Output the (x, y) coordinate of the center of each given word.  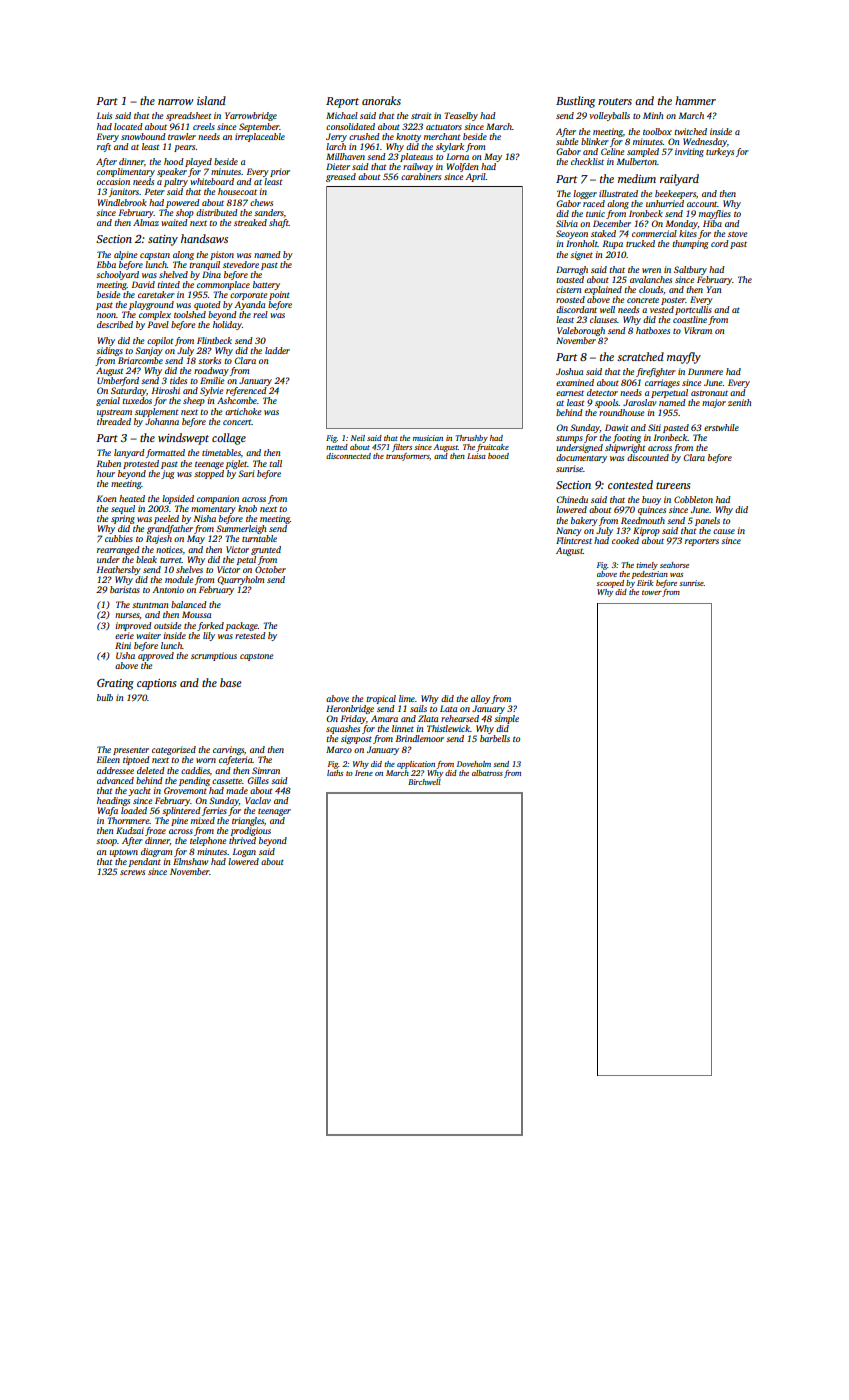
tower (652, 592)
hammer (695, 100)
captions (157, 684)
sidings (109, 351)
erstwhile (721, 427)
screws (132, 872)
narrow (175, 102)
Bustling (575, 102)
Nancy (569, 531)
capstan (155, 256)
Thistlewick (448, 728)
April (475, 177)
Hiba (712, 223)
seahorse (674, 565)
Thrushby (472, 439)
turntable (259, 538)
